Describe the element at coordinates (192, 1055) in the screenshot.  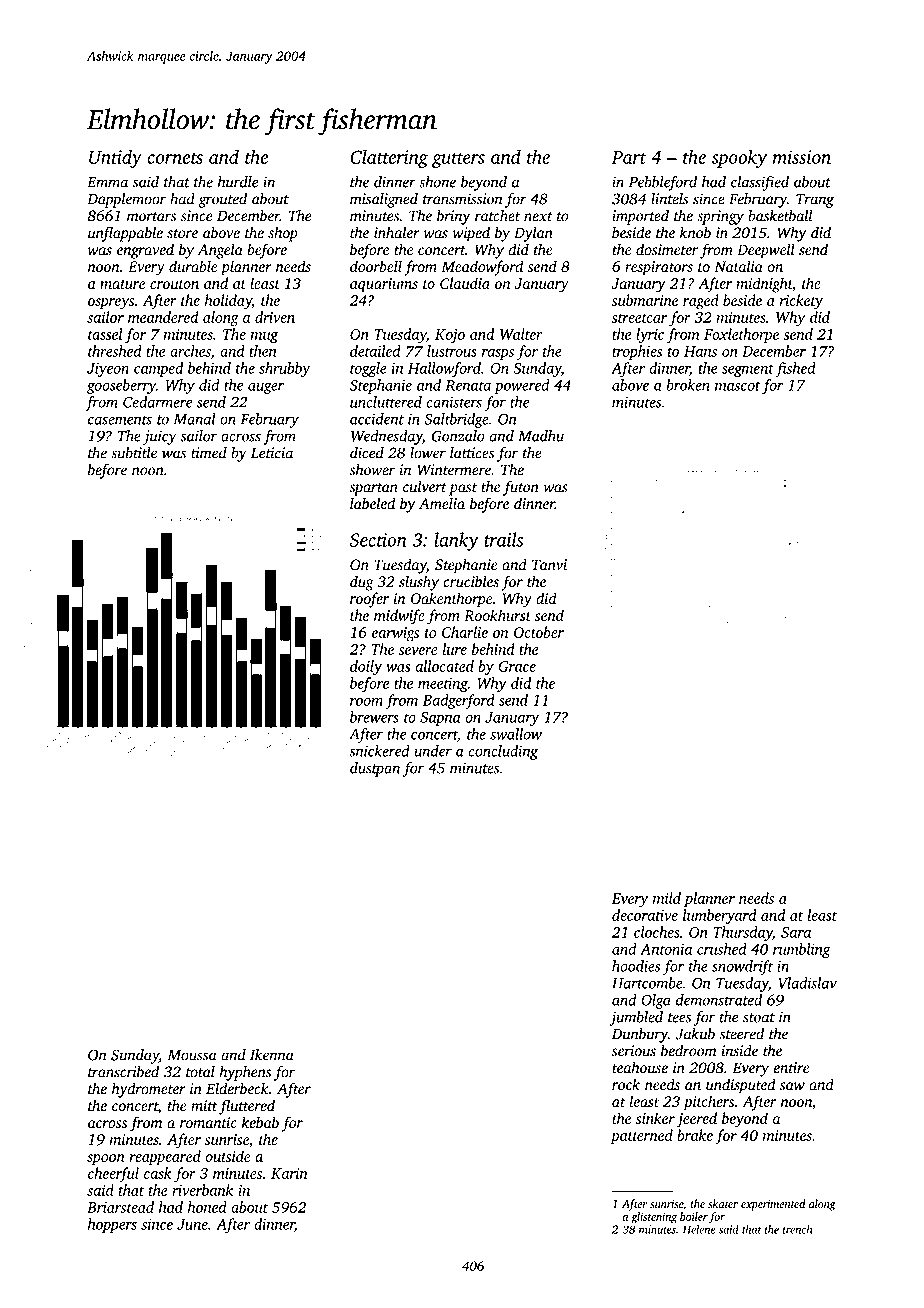
I see `Moussa` at that location.
